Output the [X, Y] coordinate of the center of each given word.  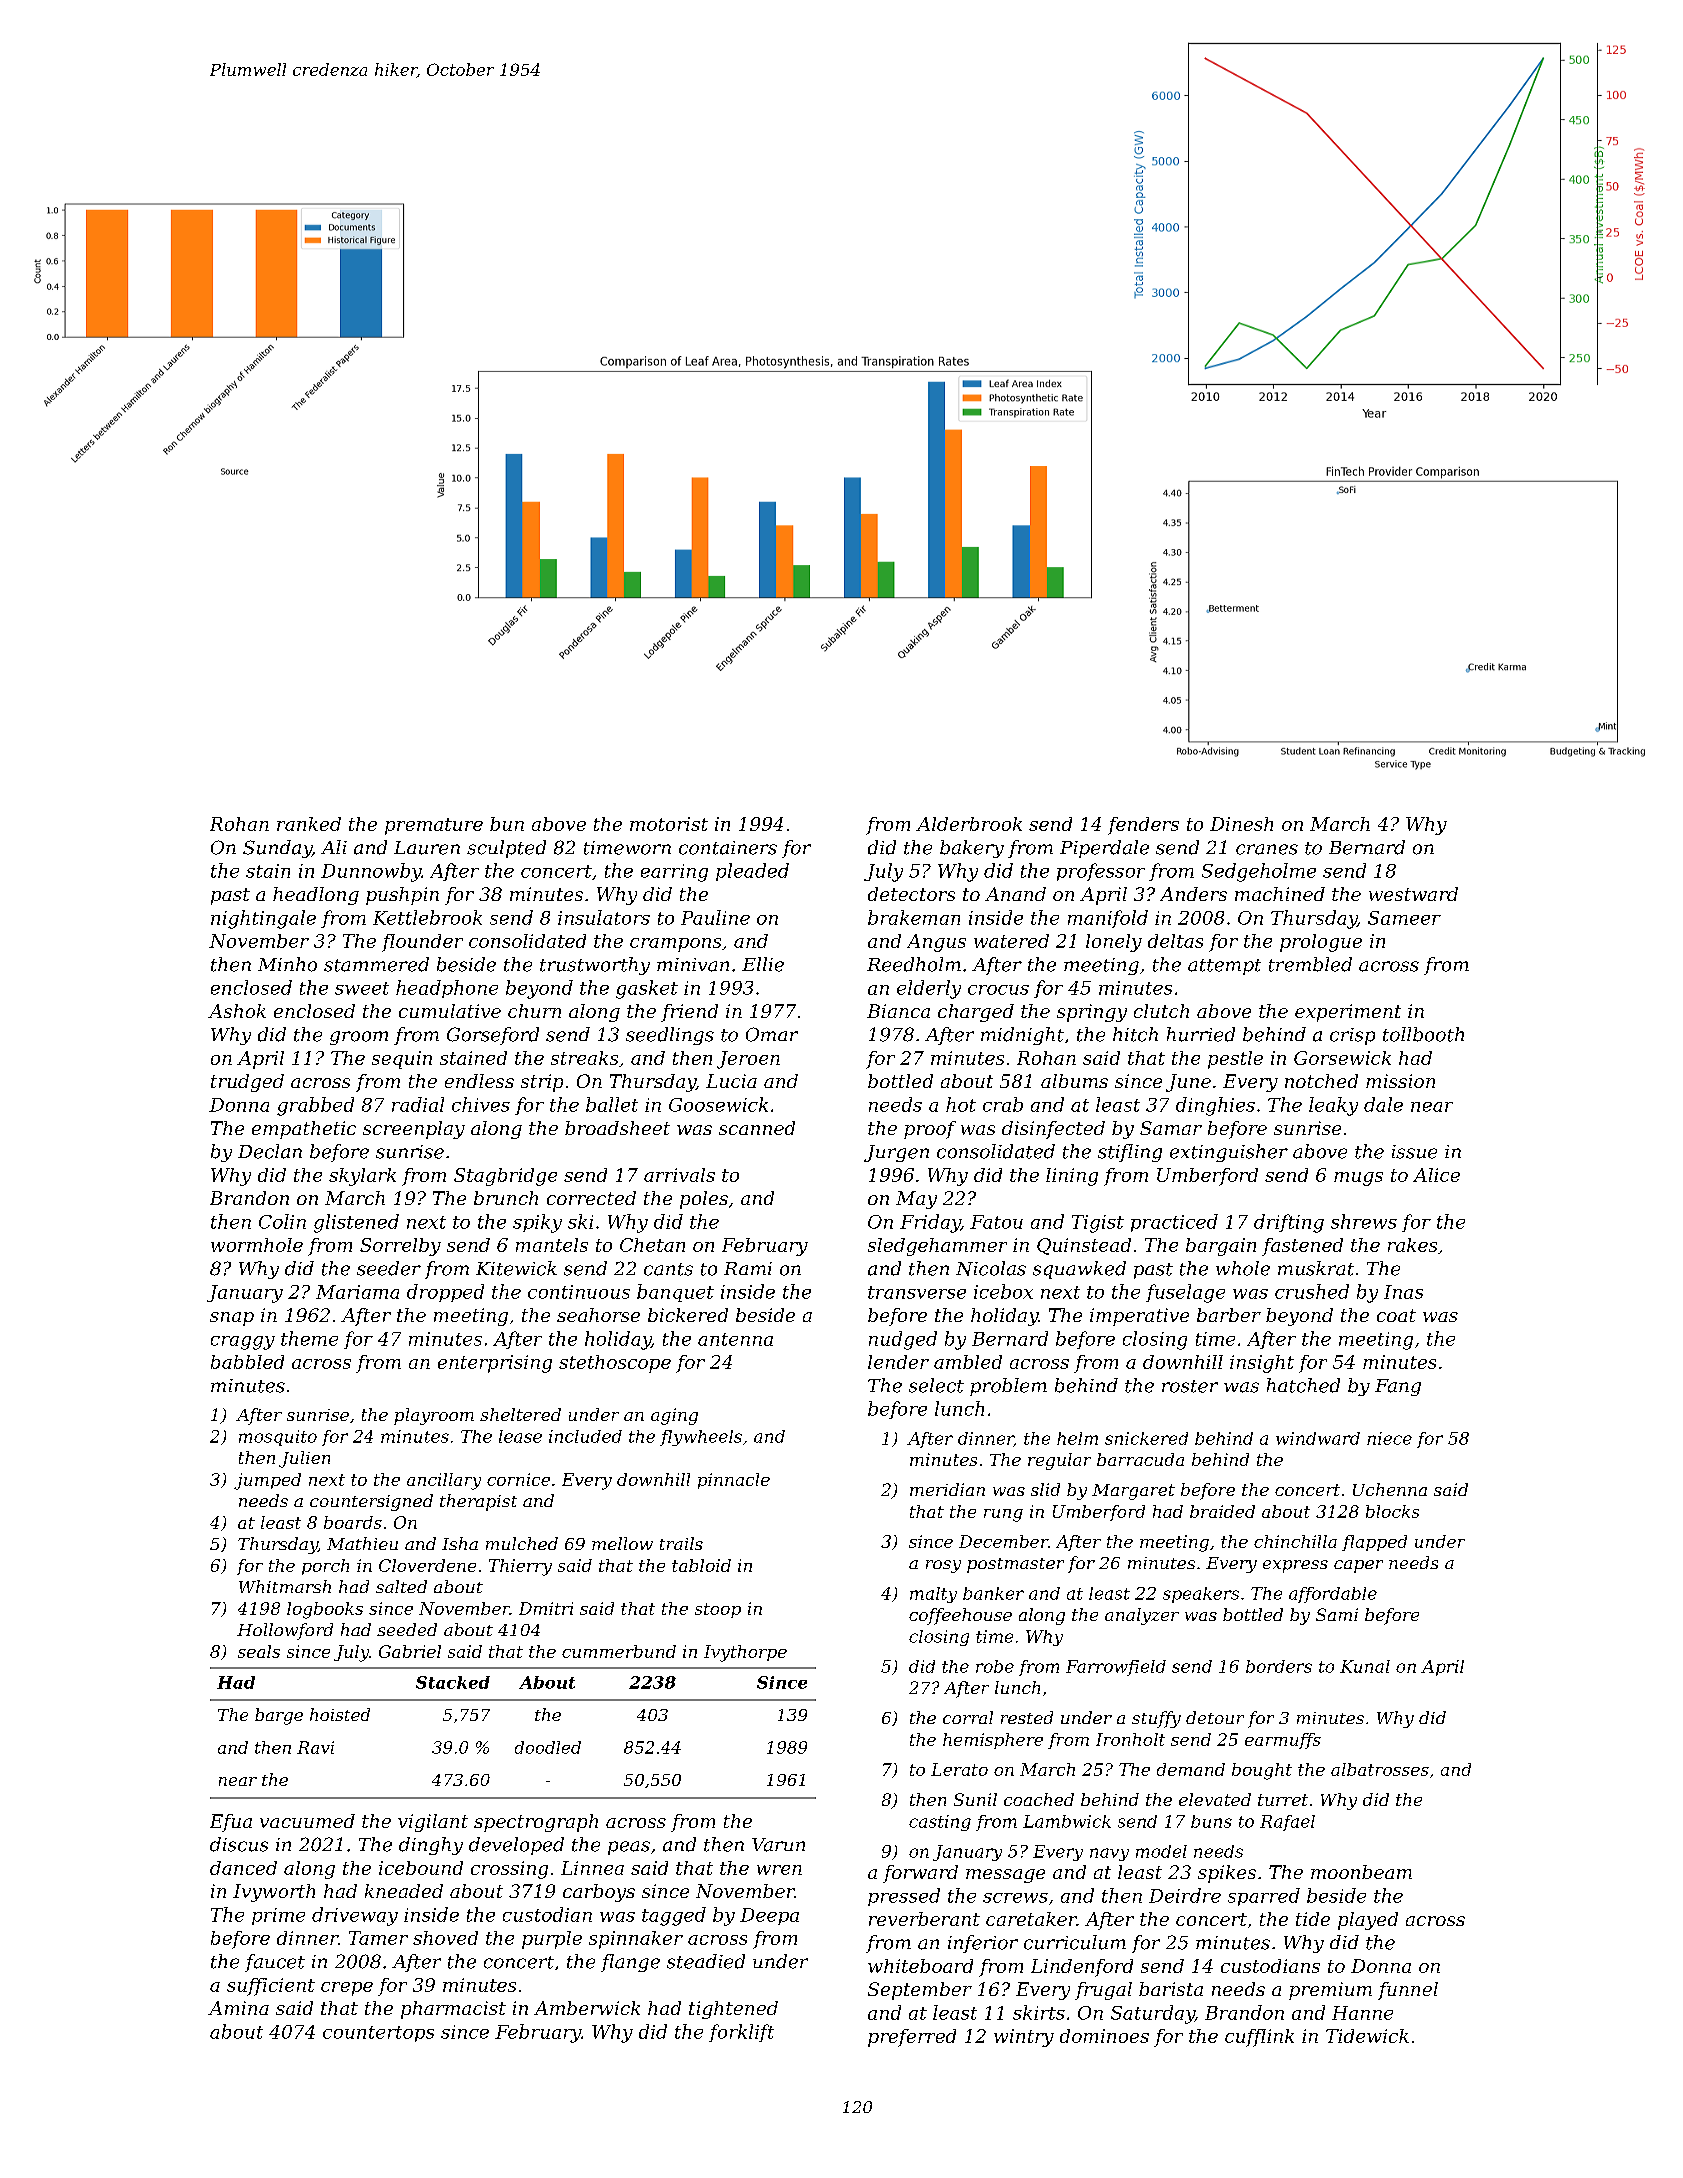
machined [1280, 894]
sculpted [506, 849]
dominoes [1104, 2036]
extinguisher [1229, 1153]
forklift [741, 2033]
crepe [347, 1989]
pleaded [752, 872]
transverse [917, 1292]
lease [520, 1436]
